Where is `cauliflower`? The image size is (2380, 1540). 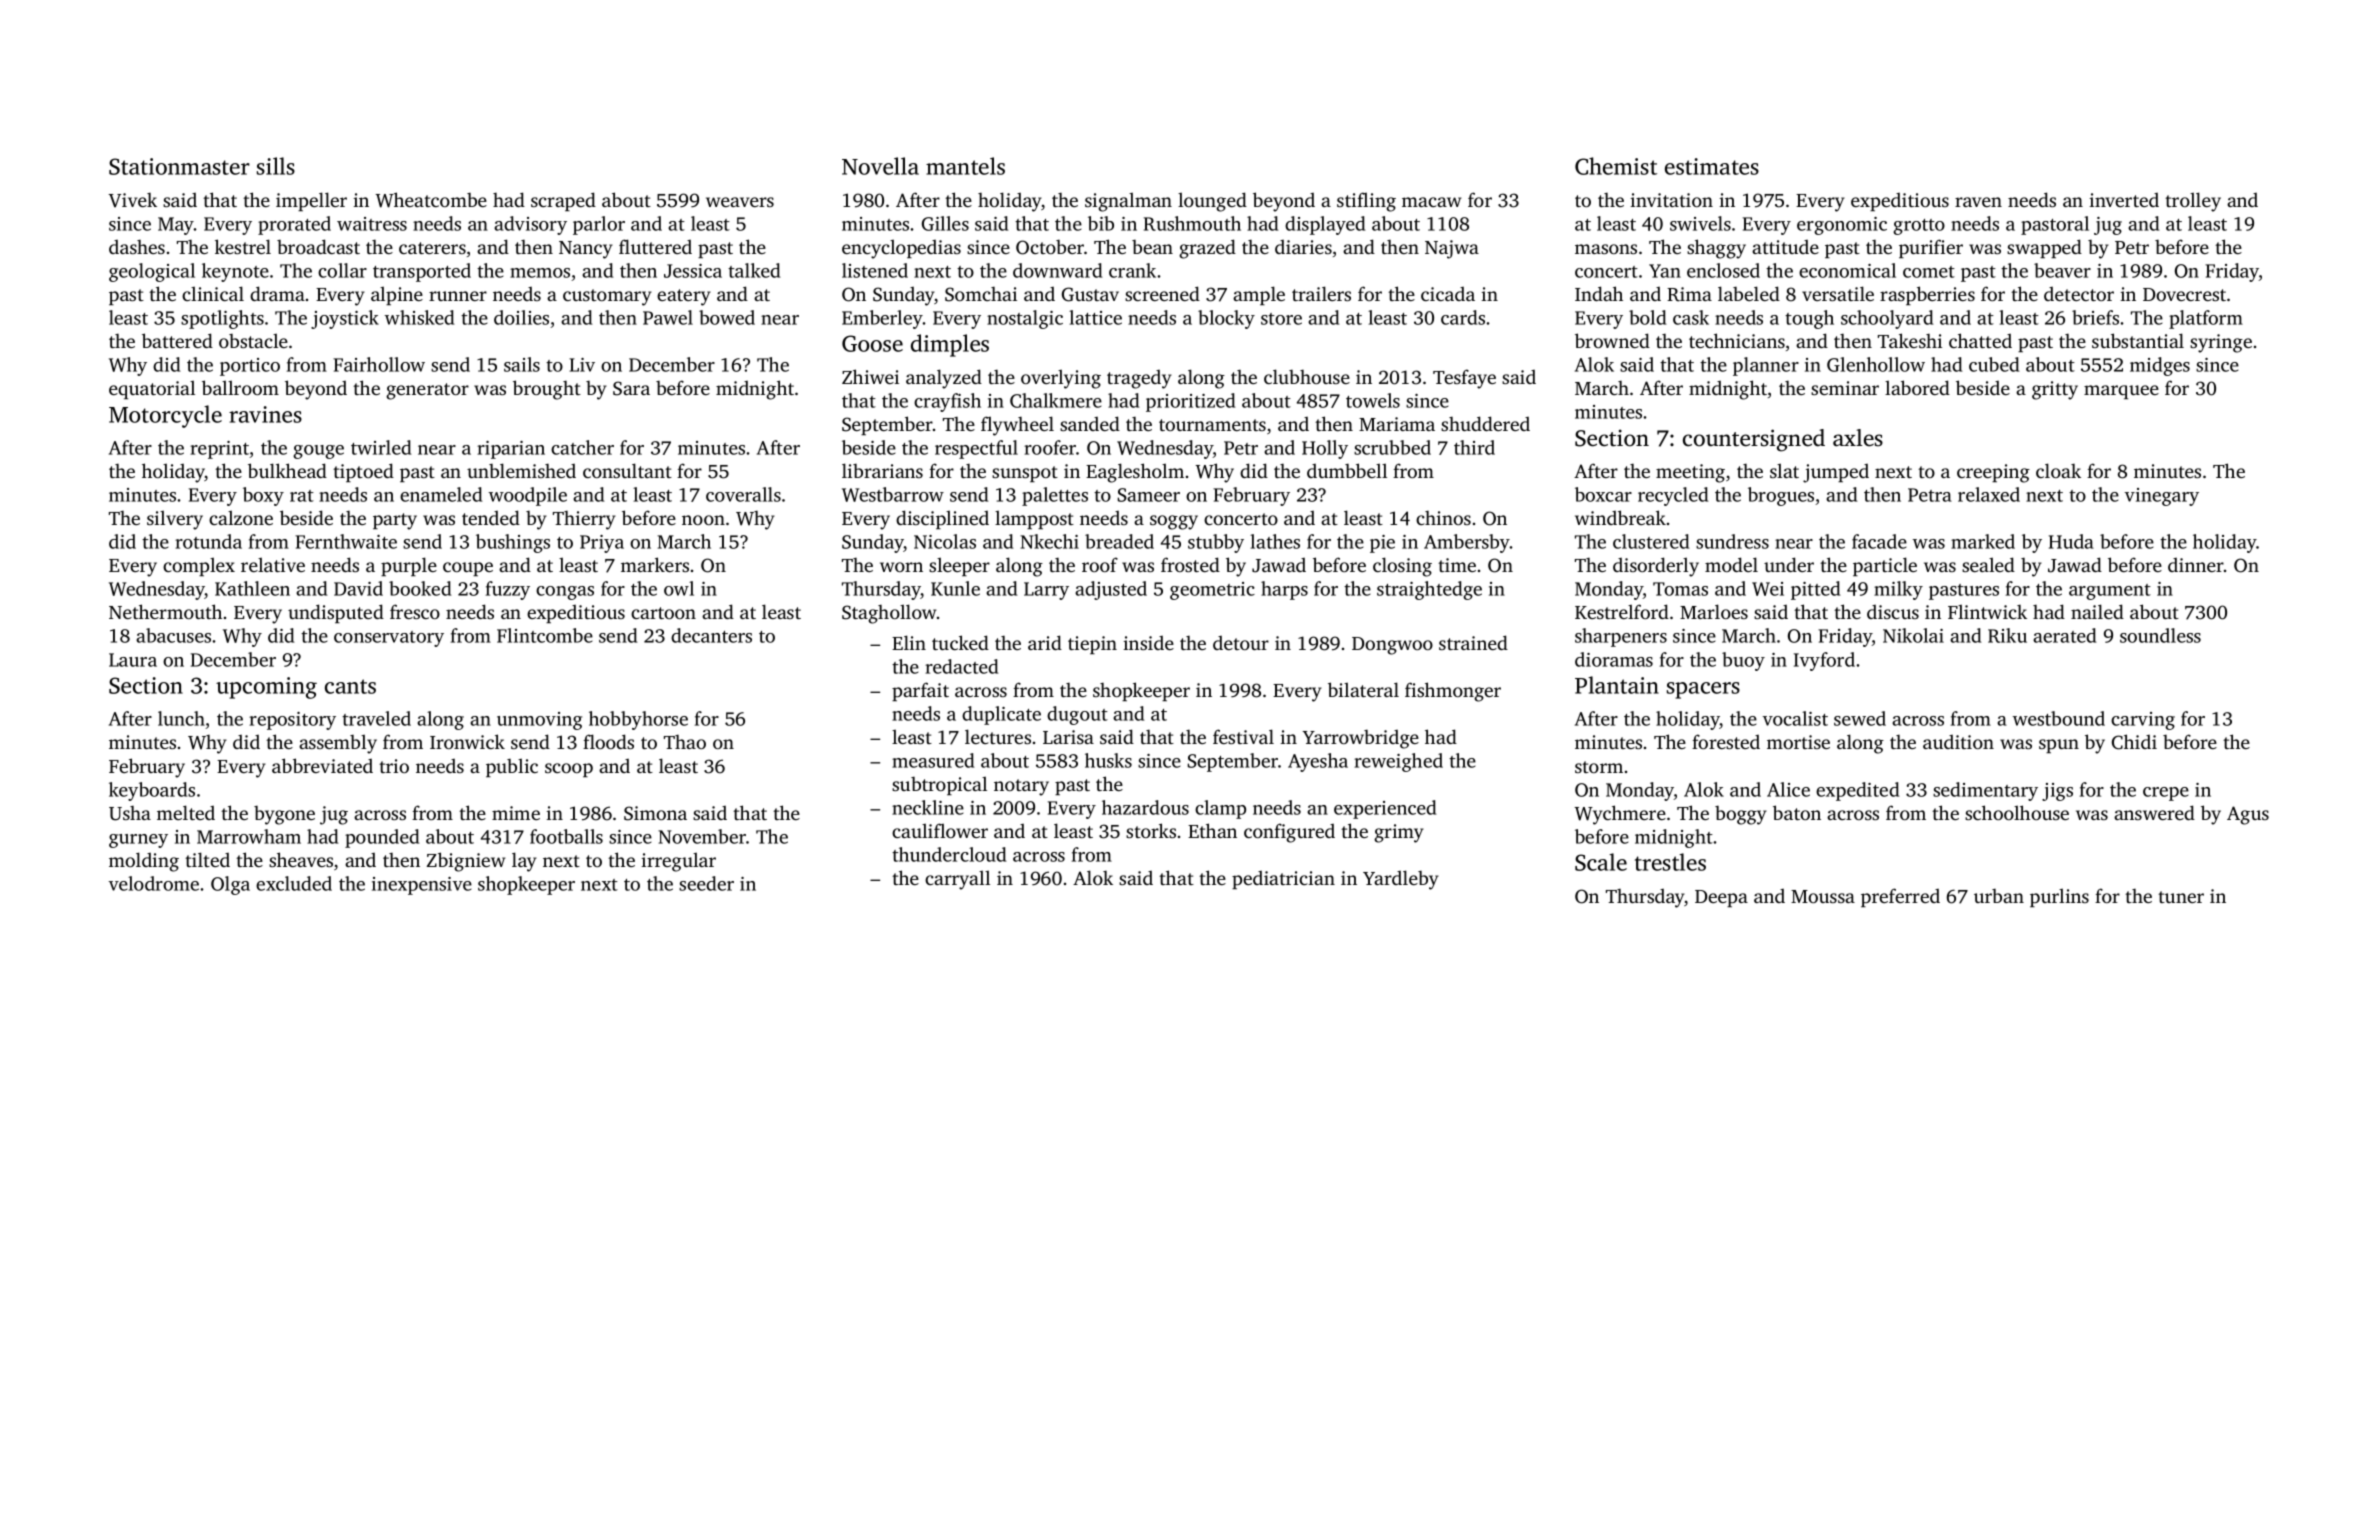 cauliflower is located at coordinates (940, 830).
